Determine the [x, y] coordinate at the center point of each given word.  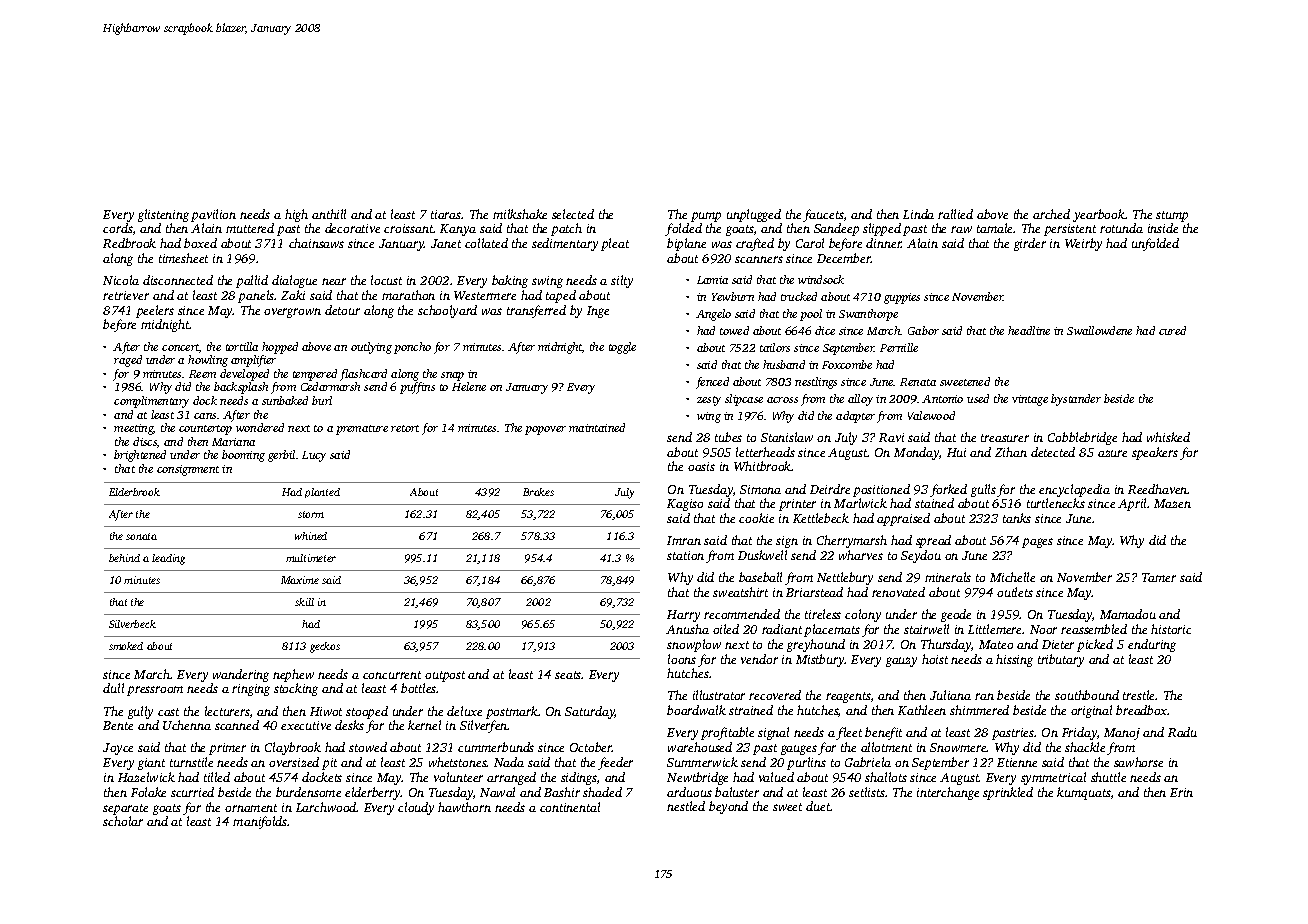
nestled [686, 806]
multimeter [311, 558]
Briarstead [814, 592]
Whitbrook [762, 466]
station [685, 555]
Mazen [1172, 503]
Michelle [1012, 577]
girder [1030, 244]
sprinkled [1008, 793]
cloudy [416, 808]
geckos [325, 647]
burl [322, 400]
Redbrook [129, 243]
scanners [759, 259]
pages [1037, 543]
